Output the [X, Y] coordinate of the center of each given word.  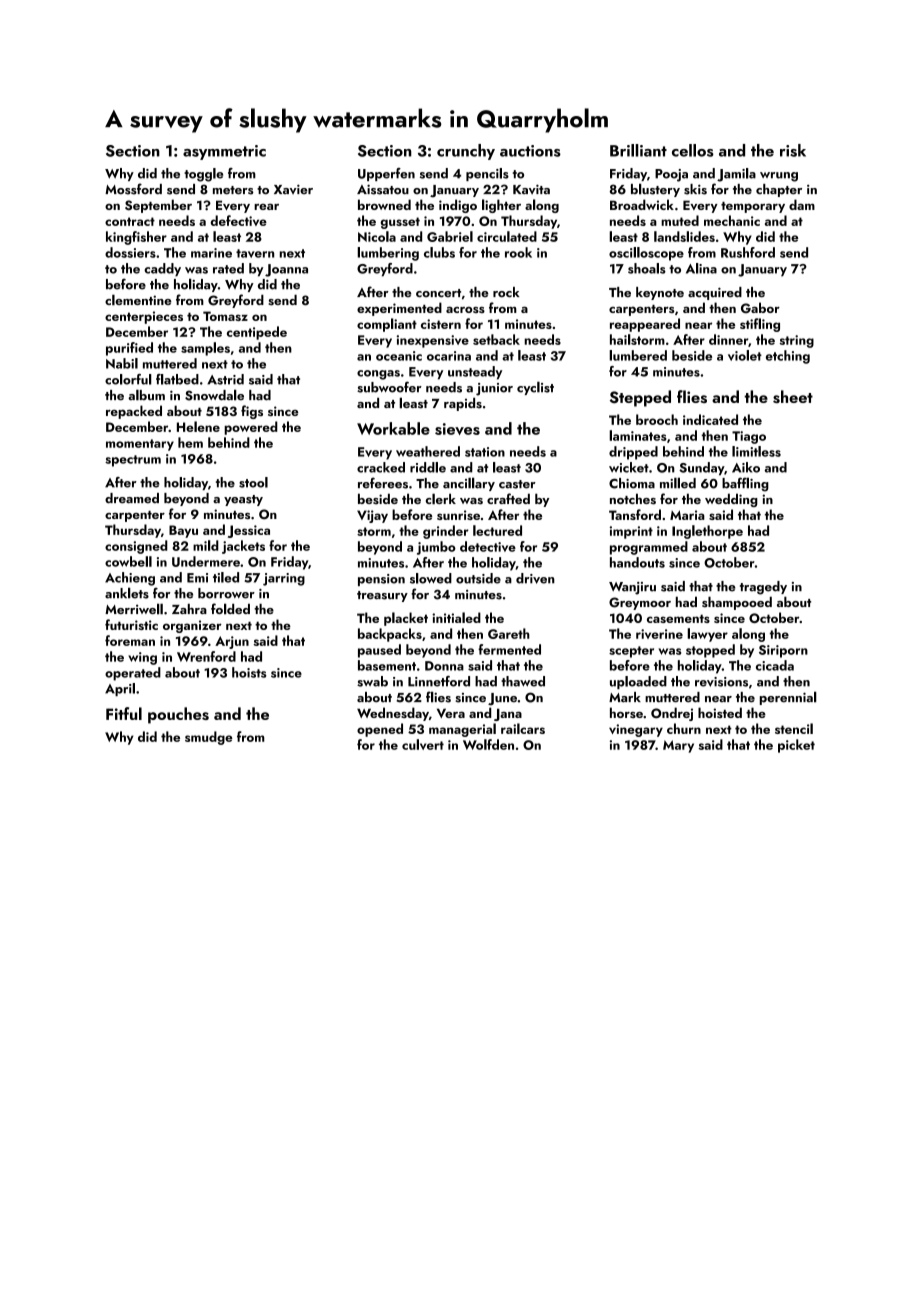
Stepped [640, 398]
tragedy [763, 588]
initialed [456, 617]
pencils [487, 174]
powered [251, 428]
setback [496, 339]
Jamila [736, 175]
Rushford [748, 252]
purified [129, 349]
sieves [457, 429]
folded [230, 609]
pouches [178, 715]
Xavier [293, 189]
